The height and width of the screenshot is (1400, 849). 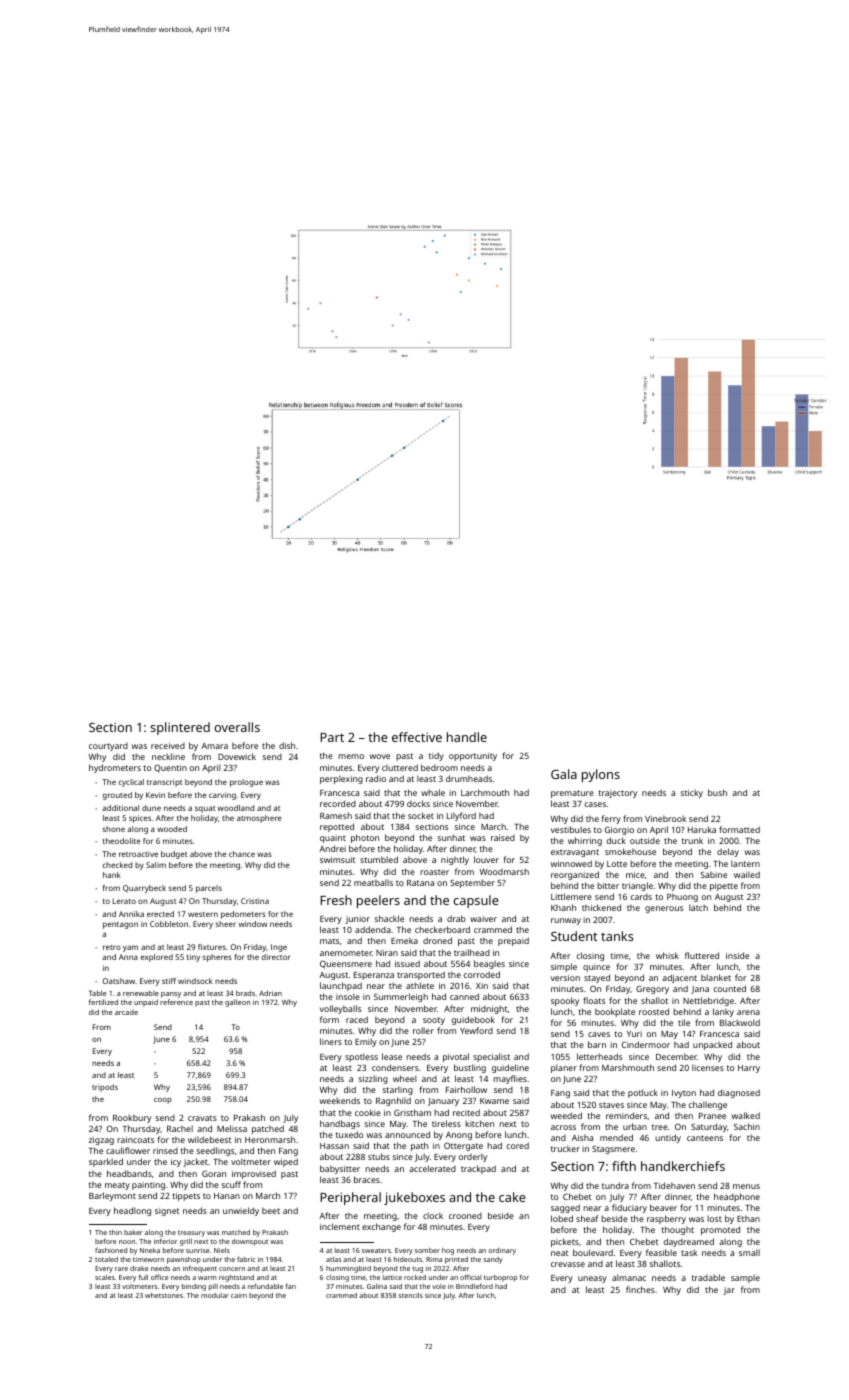 What do you see at coordinates (595, 804) in the screenshot?
I see `cases` at bounding box center [595, 804].
